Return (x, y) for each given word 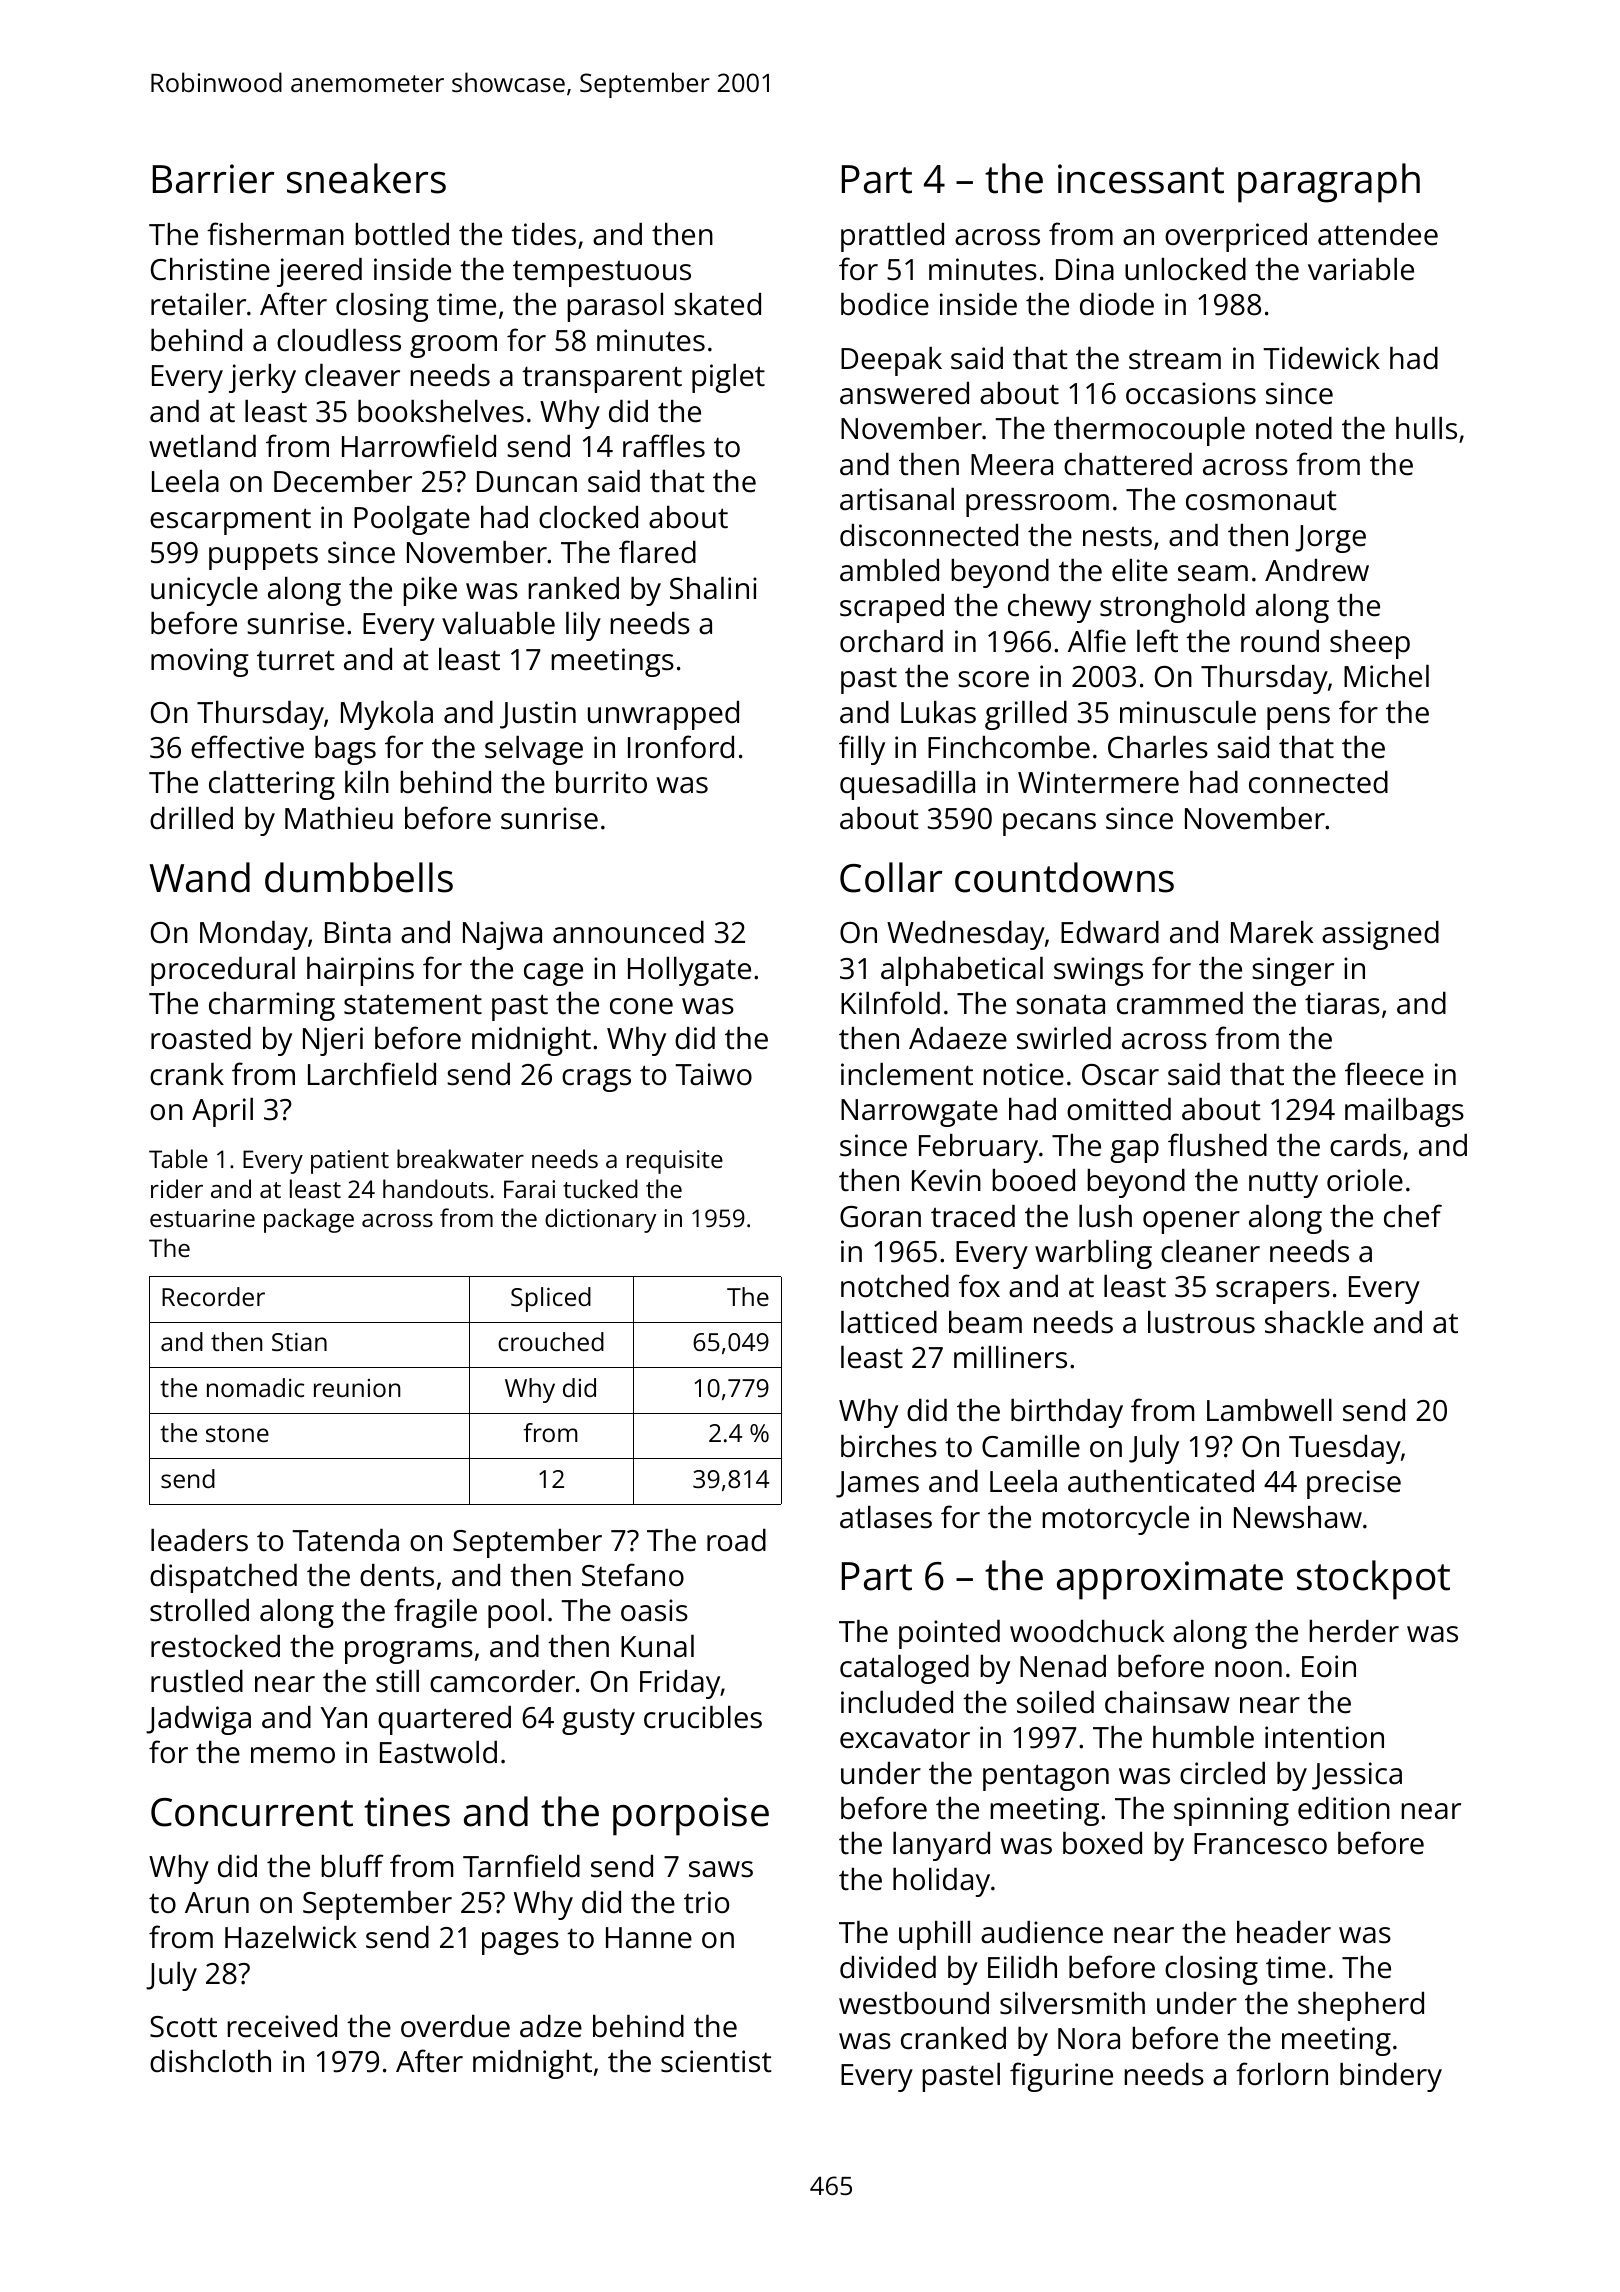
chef (1413, 1216)
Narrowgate (919, 1113)
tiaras (1342, 1003)
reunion (357, 1388)
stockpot (1373, 1580)
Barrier (213, 179)
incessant (1141, 179)
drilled (191, 818)
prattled (892, 237)
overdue (455, 2026)
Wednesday (966, 935)
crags (596, 1080)
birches (889, 1446)
